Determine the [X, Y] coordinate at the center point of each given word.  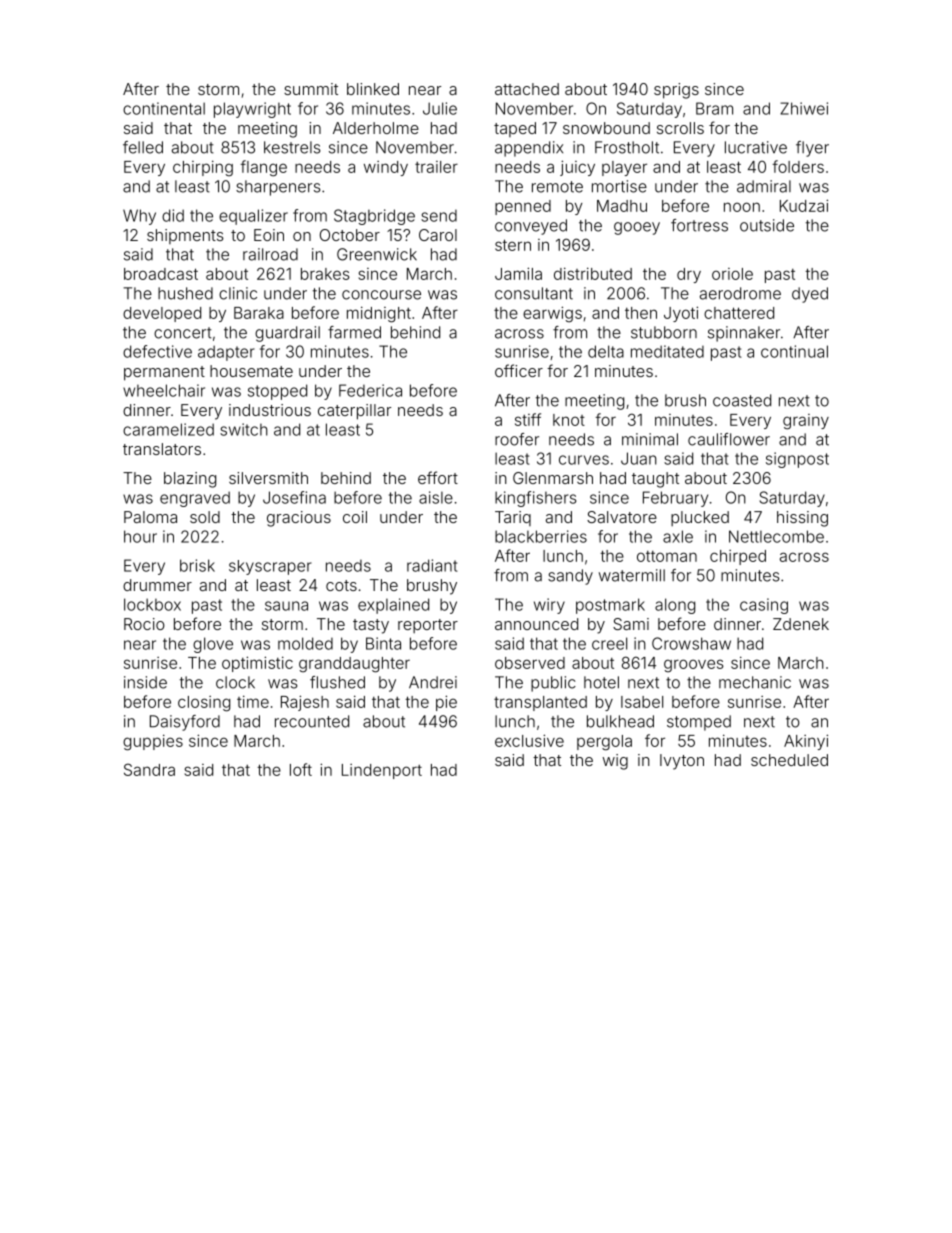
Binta [383, 643]
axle [678, 536]
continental [164, 108]
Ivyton [682, 762]
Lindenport [382, 771]
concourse [381, 295]
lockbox [152, 604]
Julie [440, 108]
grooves [694, 666]
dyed [810, 295]
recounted [312, 721]
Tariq [513, 518]
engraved [195, 499]
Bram [714, 108]
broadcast [161, 274]
